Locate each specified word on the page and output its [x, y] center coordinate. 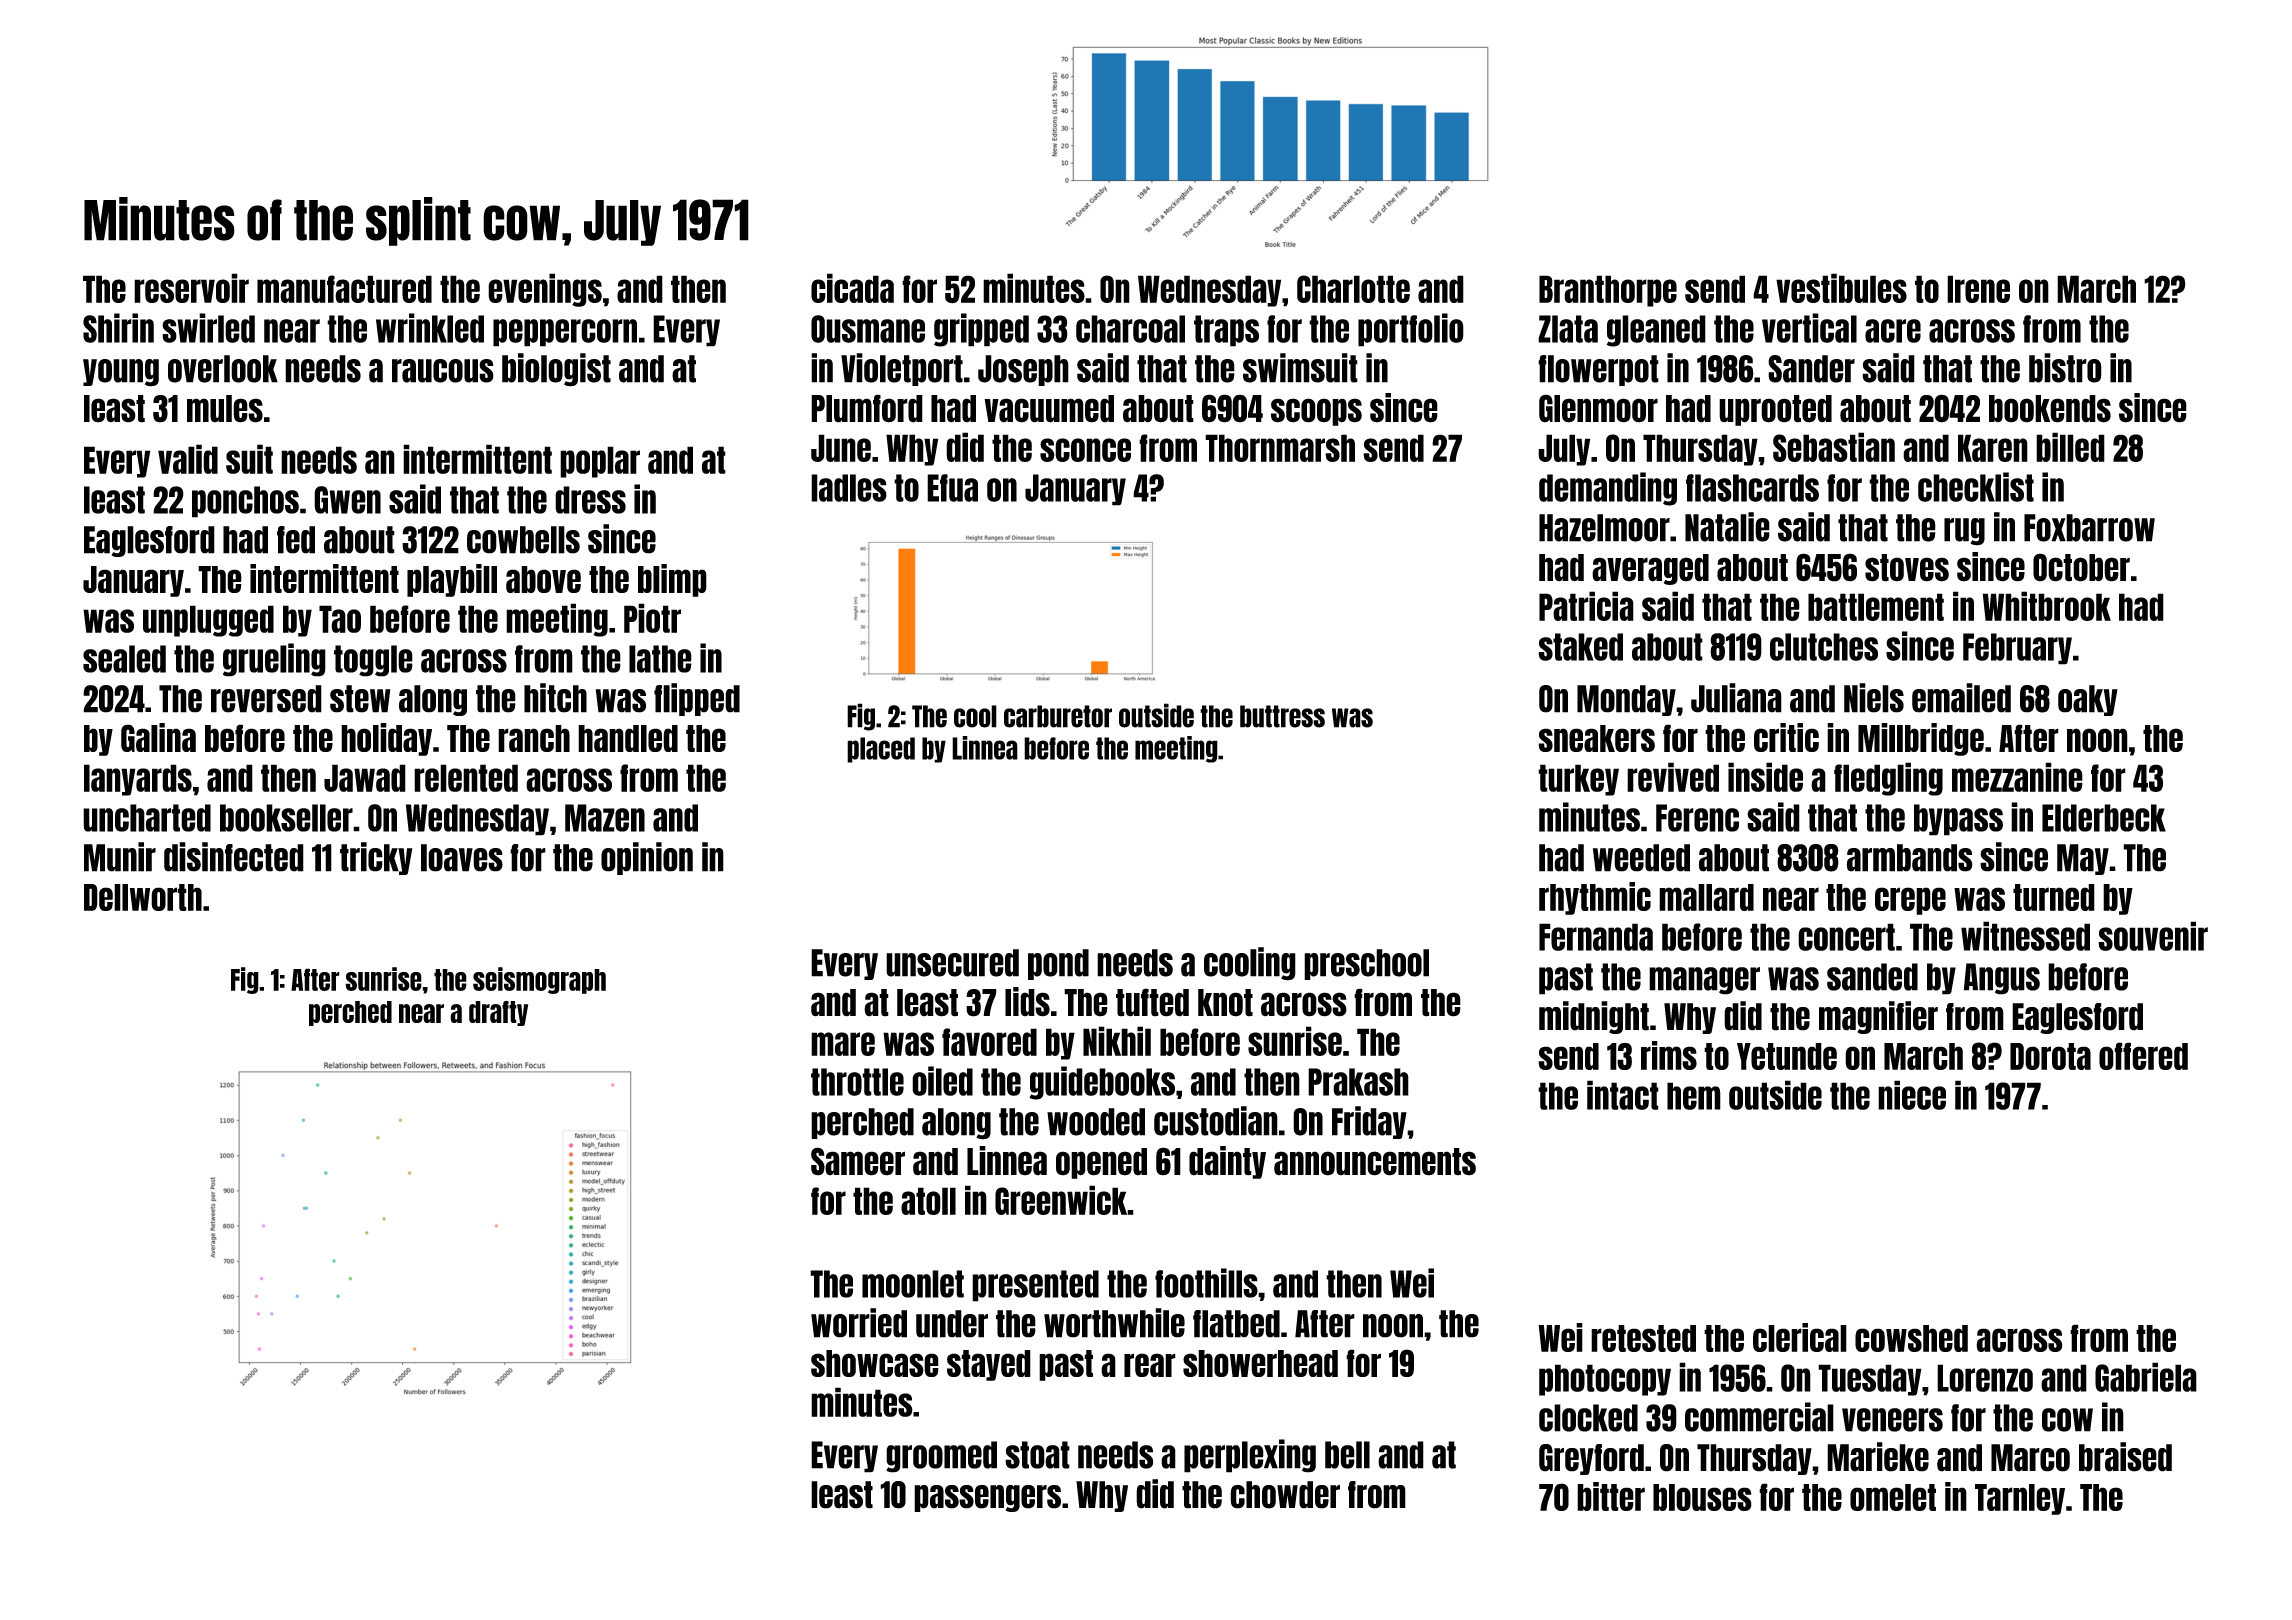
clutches [1824, 647]
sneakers [1596, 738]
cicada [852, 288]
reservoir [191, 288]
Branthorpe [1608, 291]
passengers [987, 1498]
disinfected [234, 857]
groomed [941, 1457]
